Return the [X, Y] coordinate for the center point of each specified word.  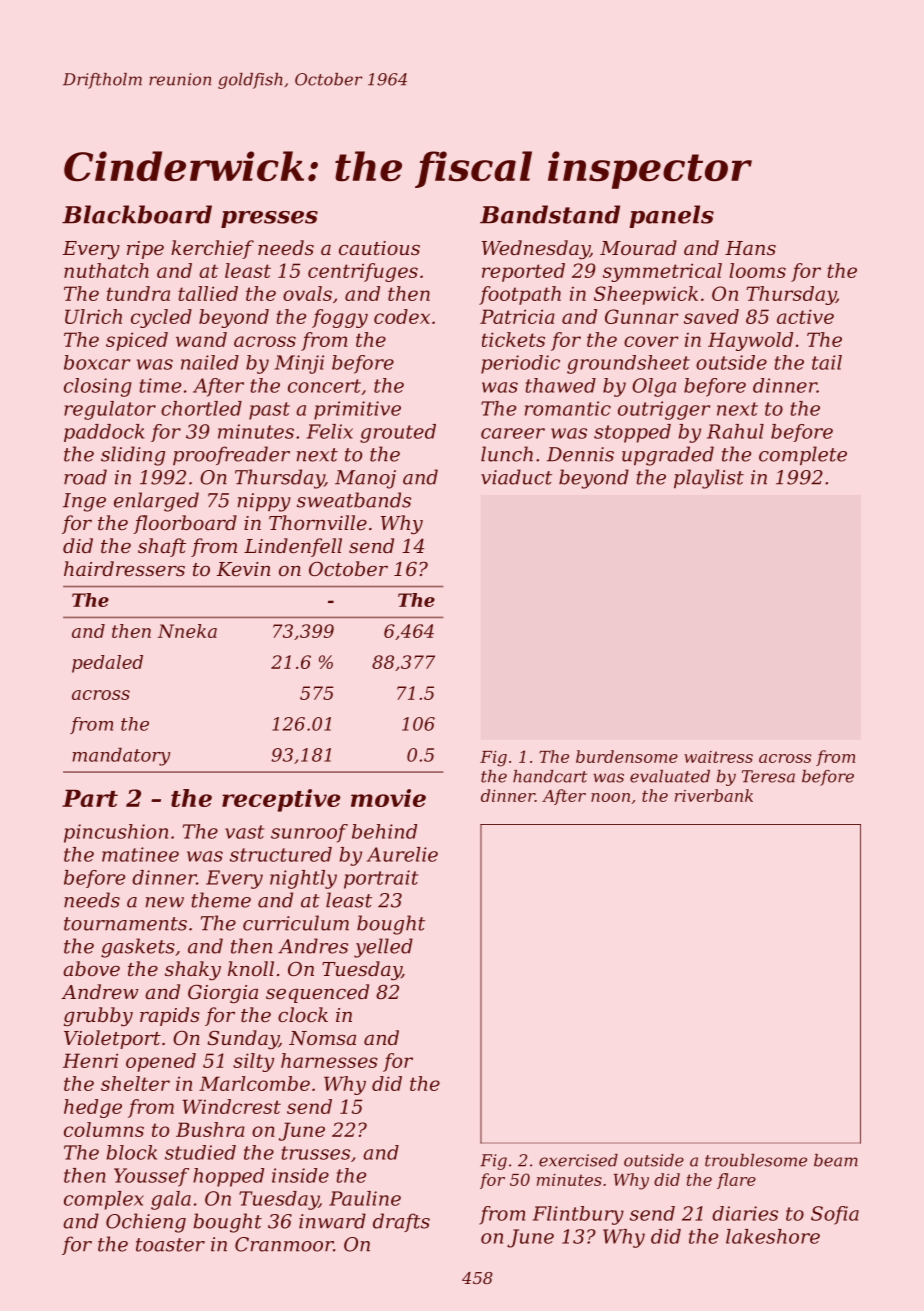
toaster [170, 1245]
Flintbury [578, 1215]
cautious [379, 248]
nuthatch [106, 270]
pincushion [116, 833]
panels [671, 216]
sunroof [309, 833]
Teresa [768, 776]
